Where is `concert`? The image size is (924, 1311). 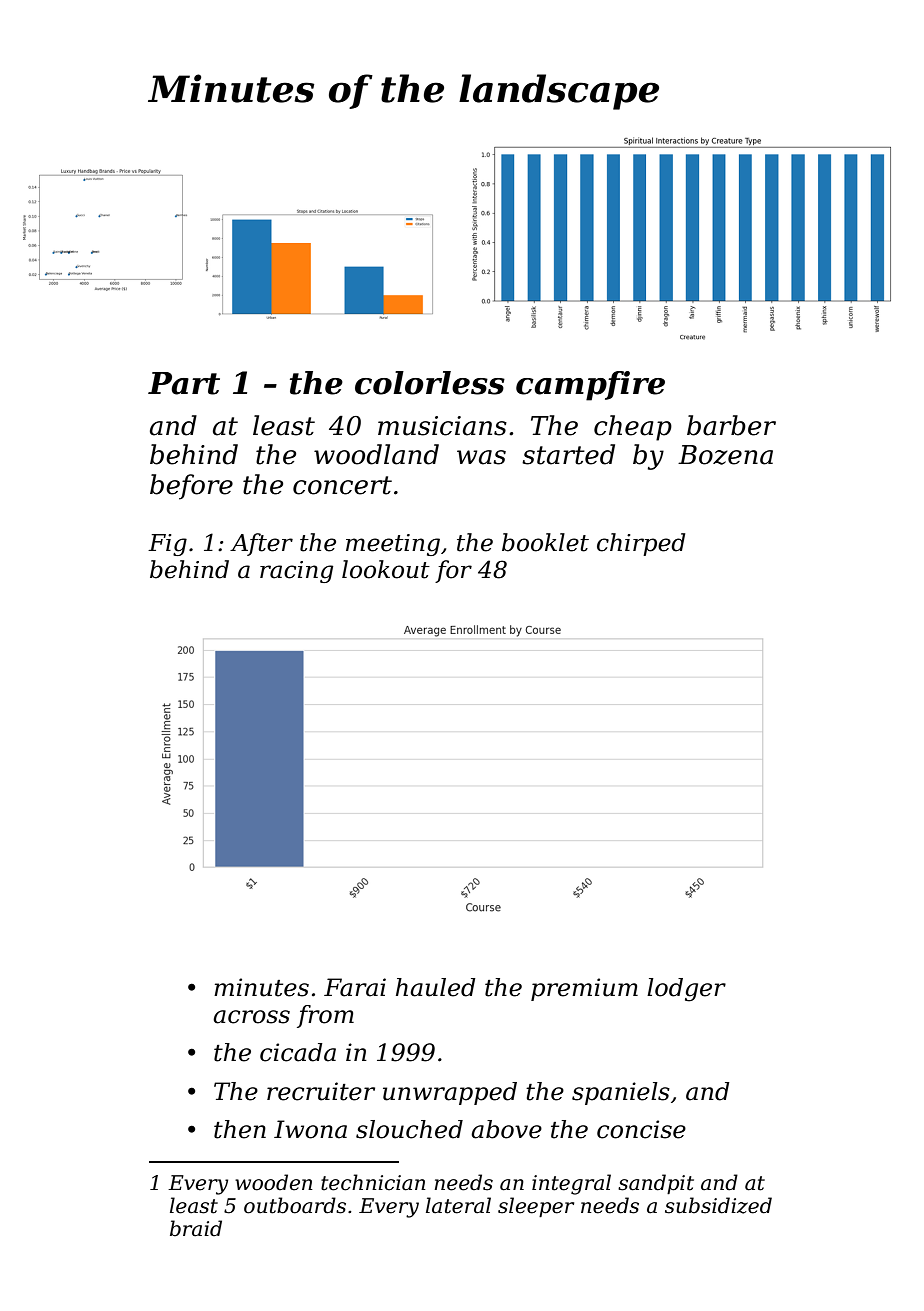 concert is located at coordinates (342, 485).
